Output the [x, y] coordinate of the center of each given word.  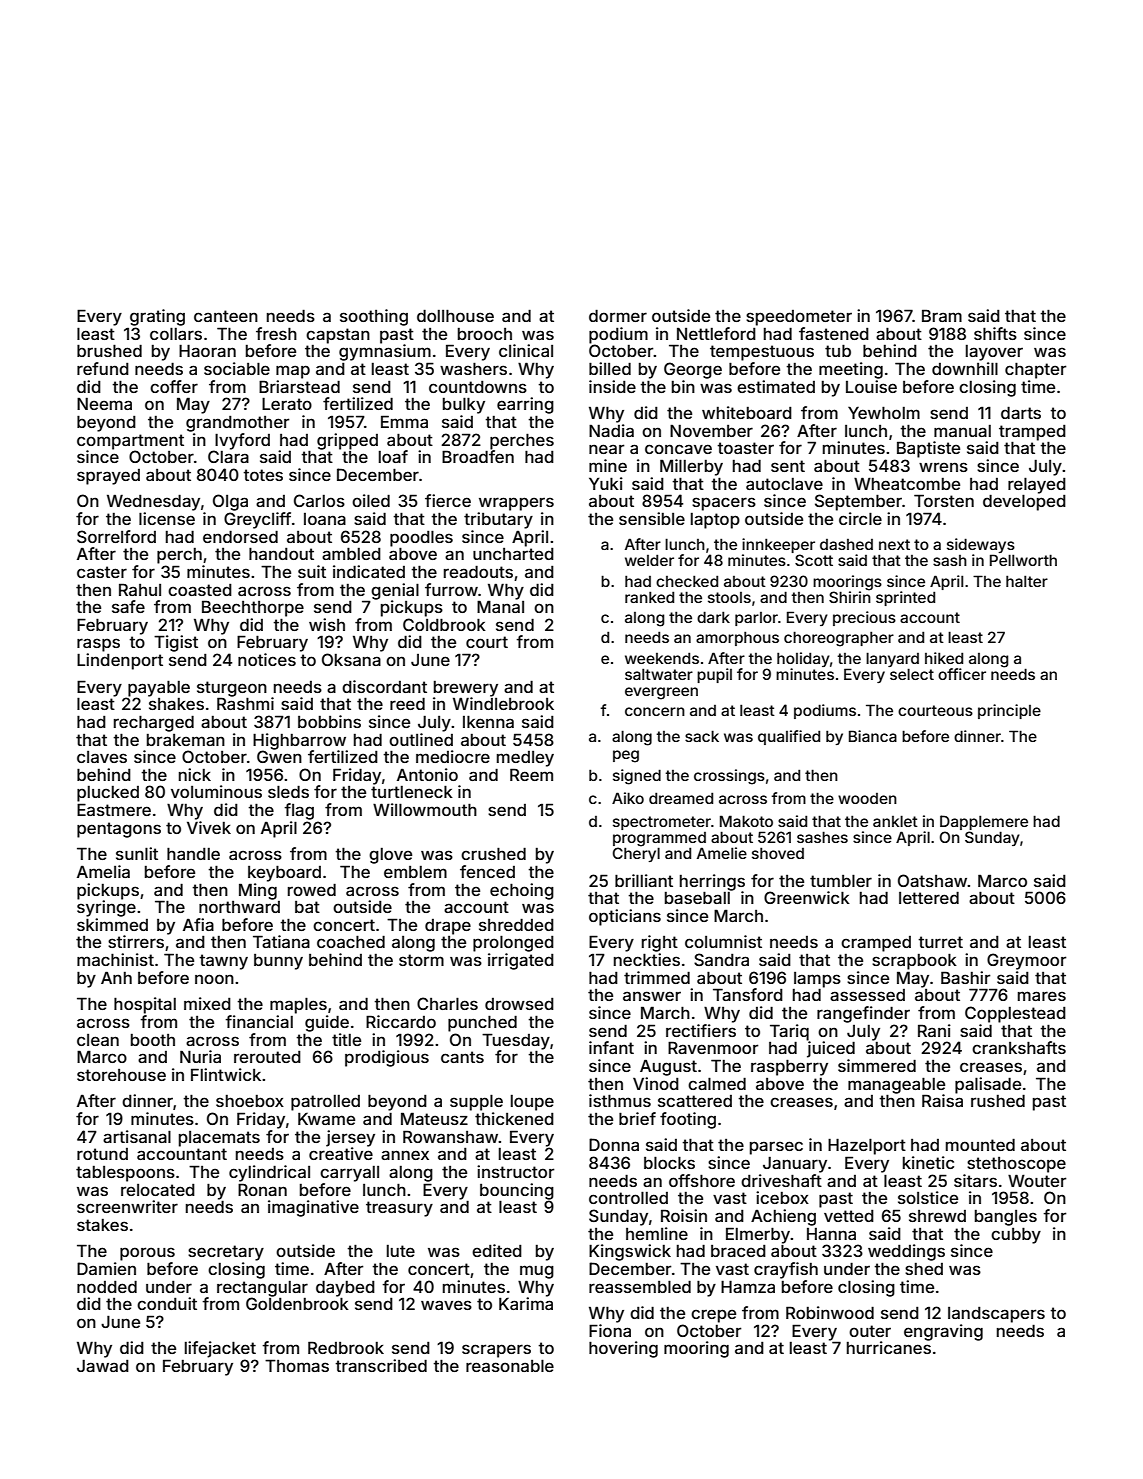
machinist [115, 959]
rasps [98, 645]
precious [864, 618]
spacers [724, 504]
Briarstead [299, 386]
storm [421, 960]
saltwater [659, 674]
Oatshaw [933, 880]
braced [738, 1251]
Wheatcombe [907, 483]
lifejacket [220, 1349]
